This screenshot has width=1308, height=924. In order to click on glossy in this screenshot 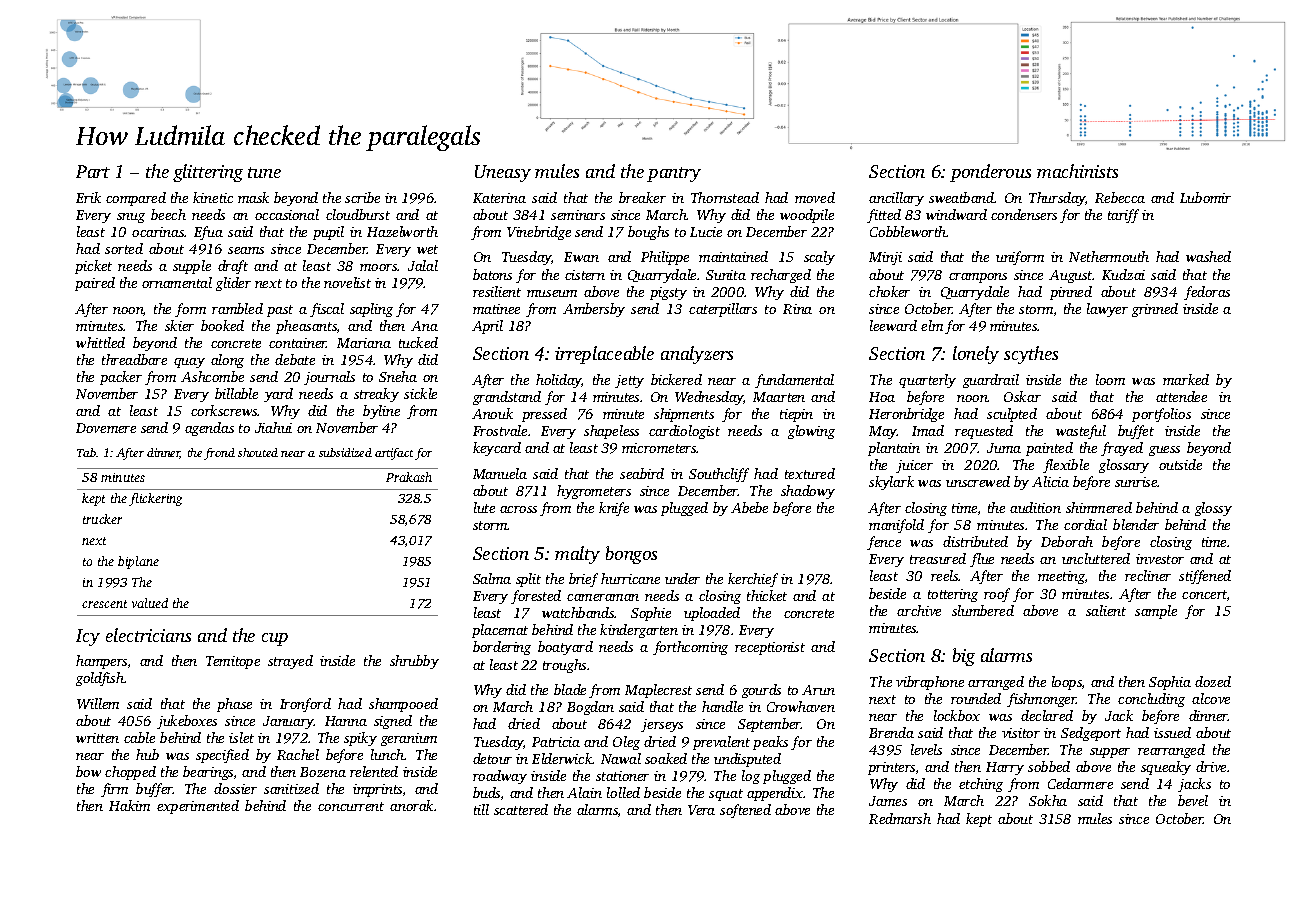, I will do `click(1213, 509)`.
